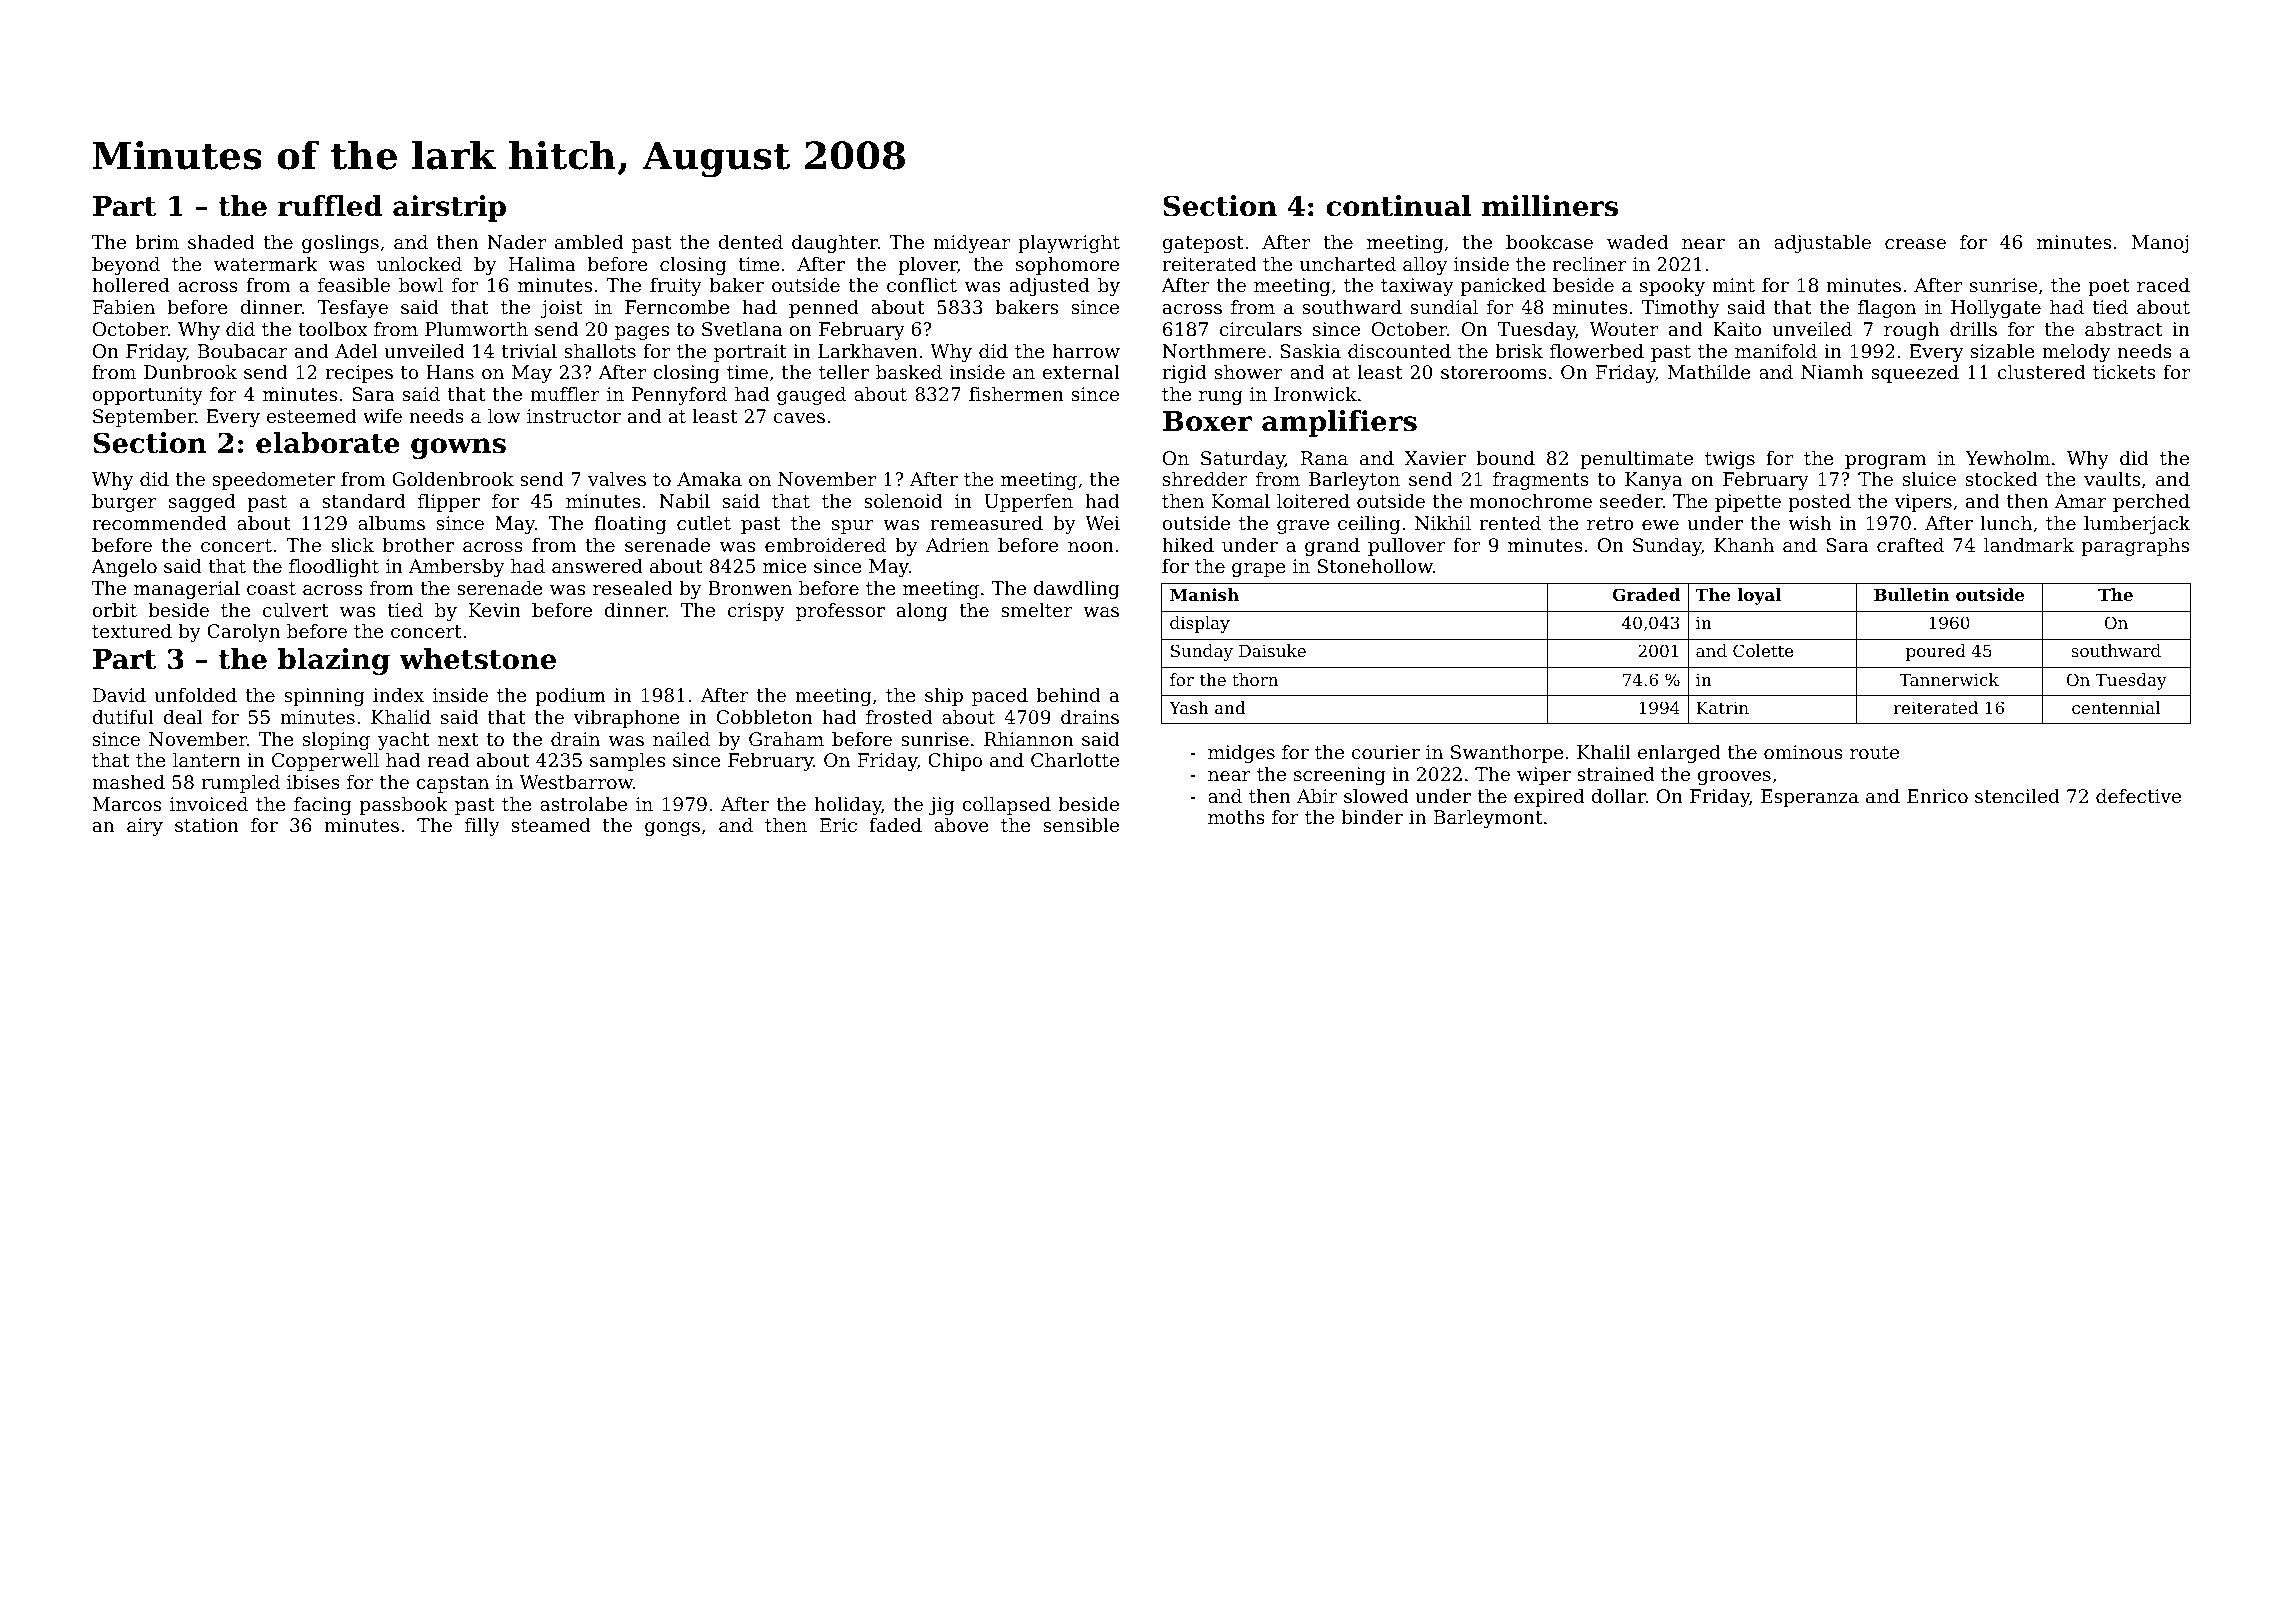  What do you see at coordinates (1029, 739) in the document?
I see `Rhiannon` at bounding box center [1029, 739].
